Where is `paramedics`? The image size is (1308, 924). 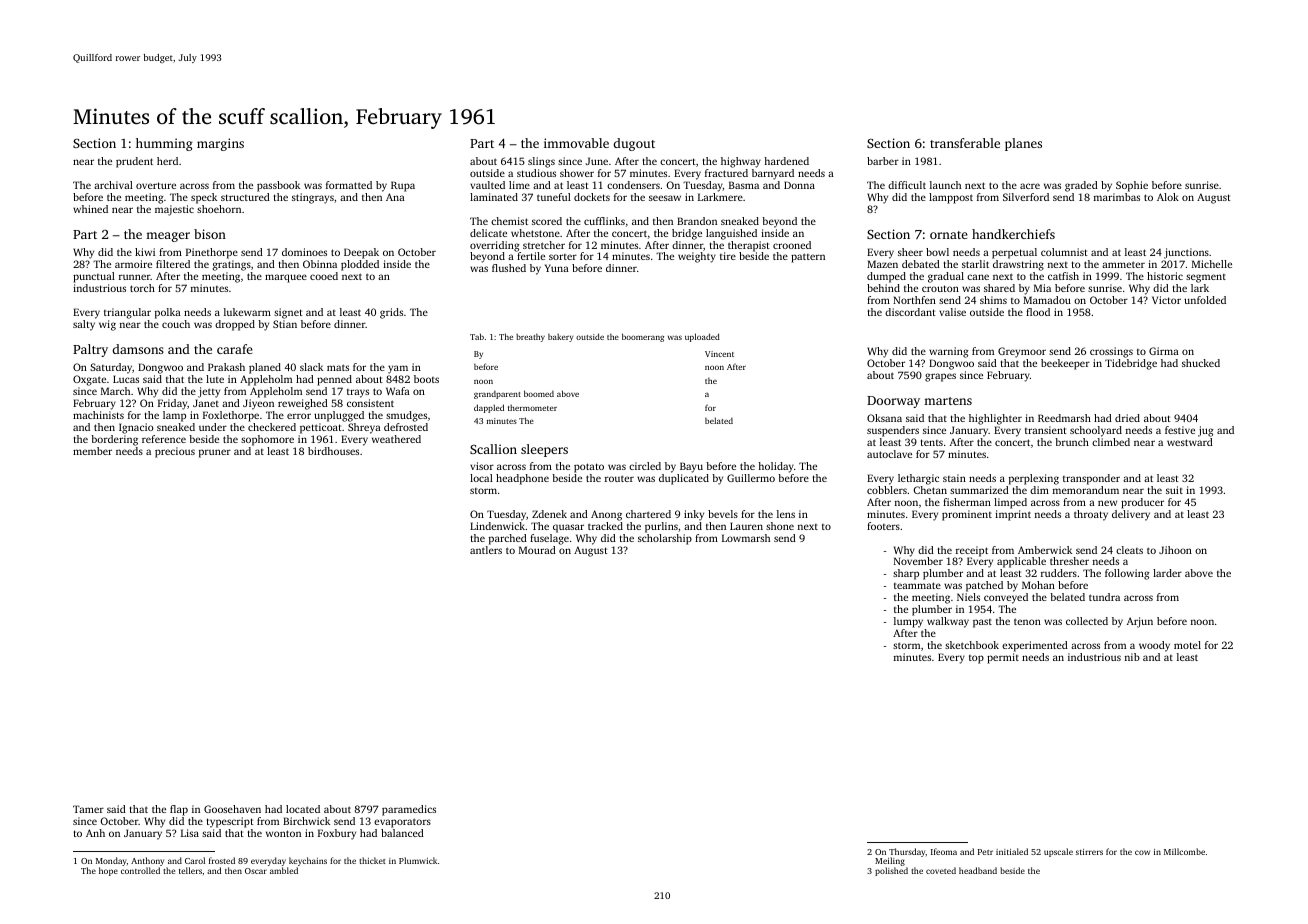
paramedics is located at coordinates (409, 810).
